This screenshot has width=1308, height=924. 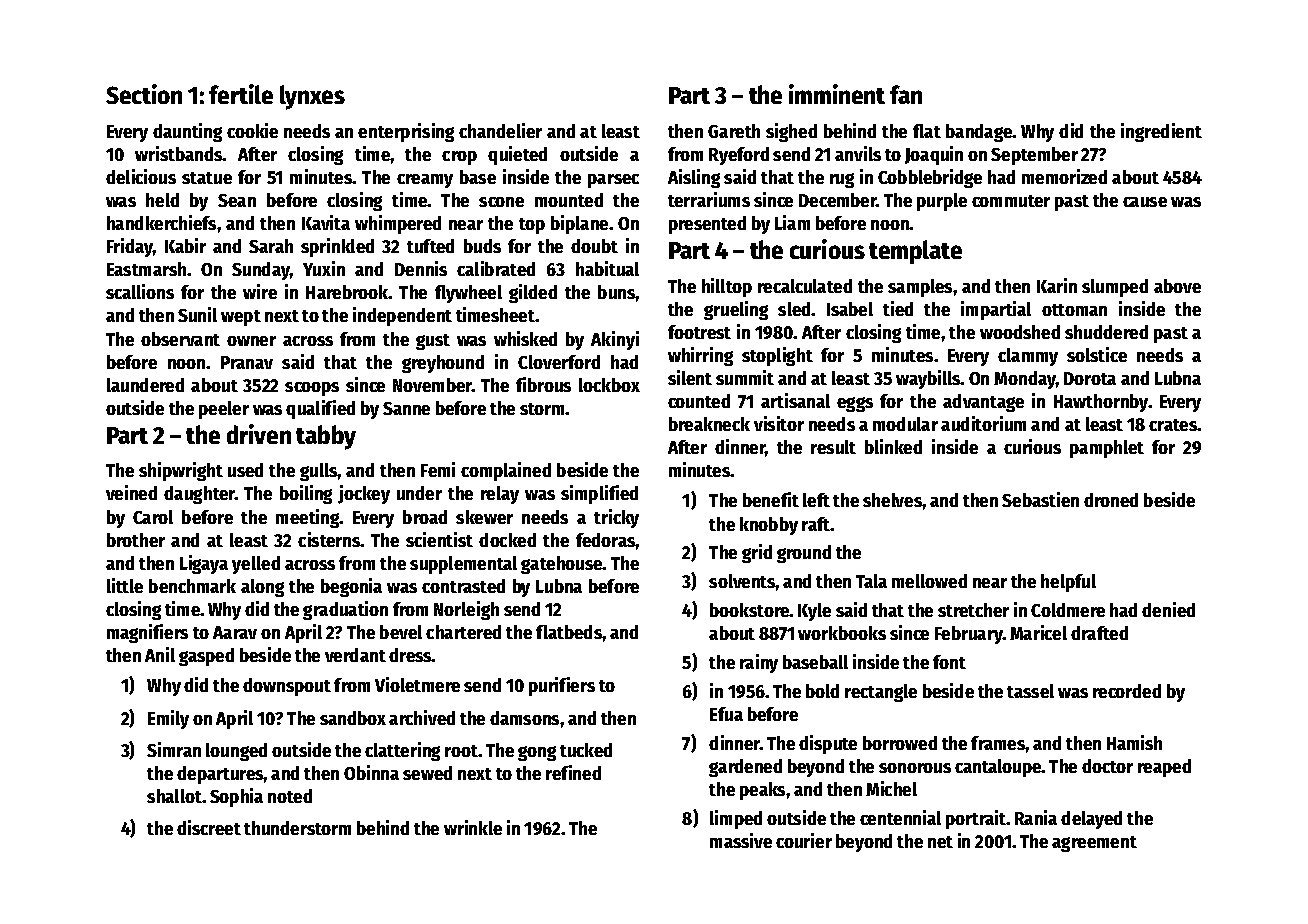 I want to click on blinked, so click(x=893, y=446).
